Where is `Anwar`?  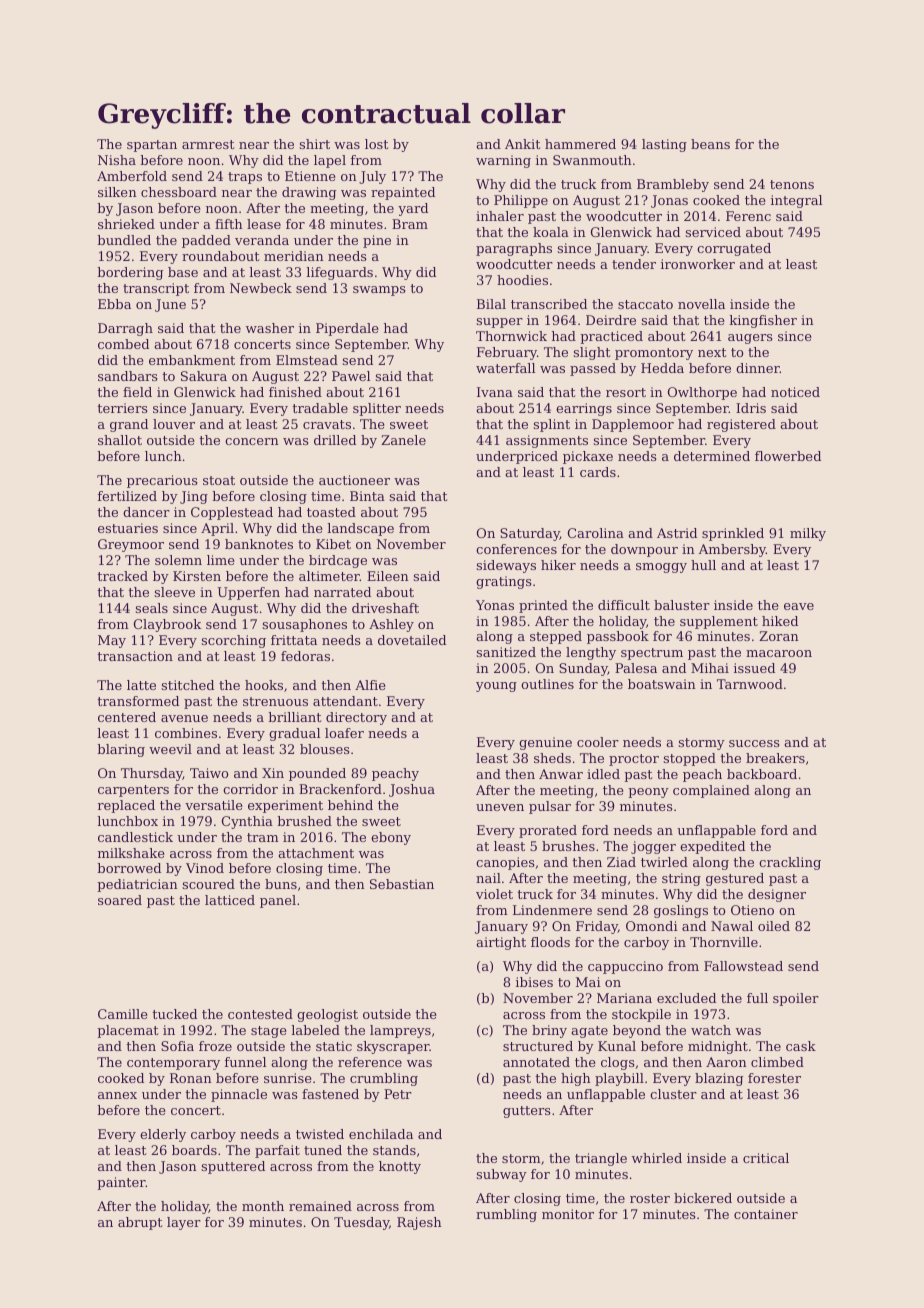
Anwar is located at coordinates (561, 774).
